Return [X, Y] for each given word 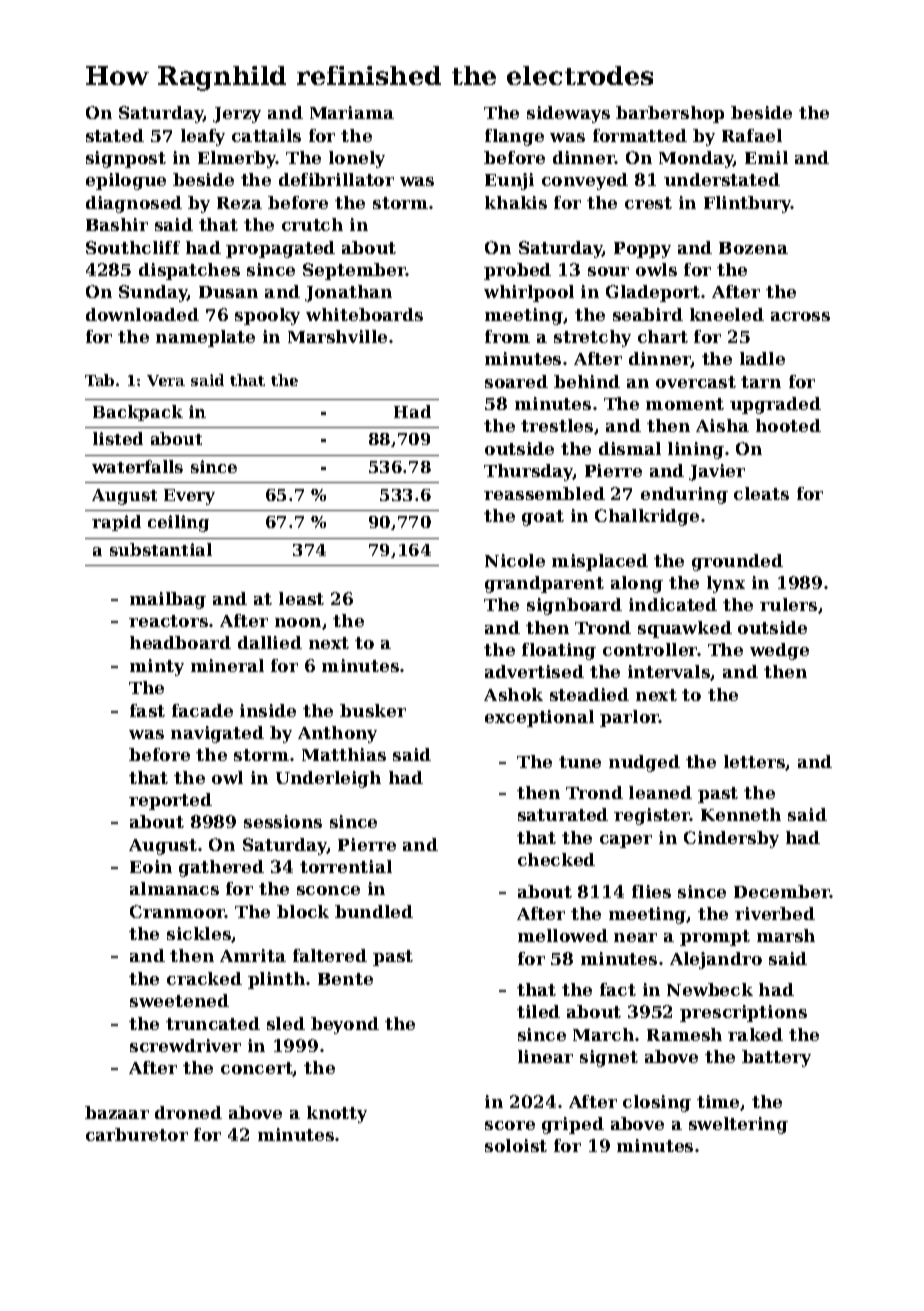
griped [573, 1125]
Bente [345, 979]
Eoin [151, 866]
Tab [99, 380]
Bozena [753, 248]
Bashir [117, 224]
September [354, 271]
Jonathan [348, 293]
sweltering [738, 1125]
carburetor [137, 1134]
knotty [337, 1114]
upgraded [775, 405]
